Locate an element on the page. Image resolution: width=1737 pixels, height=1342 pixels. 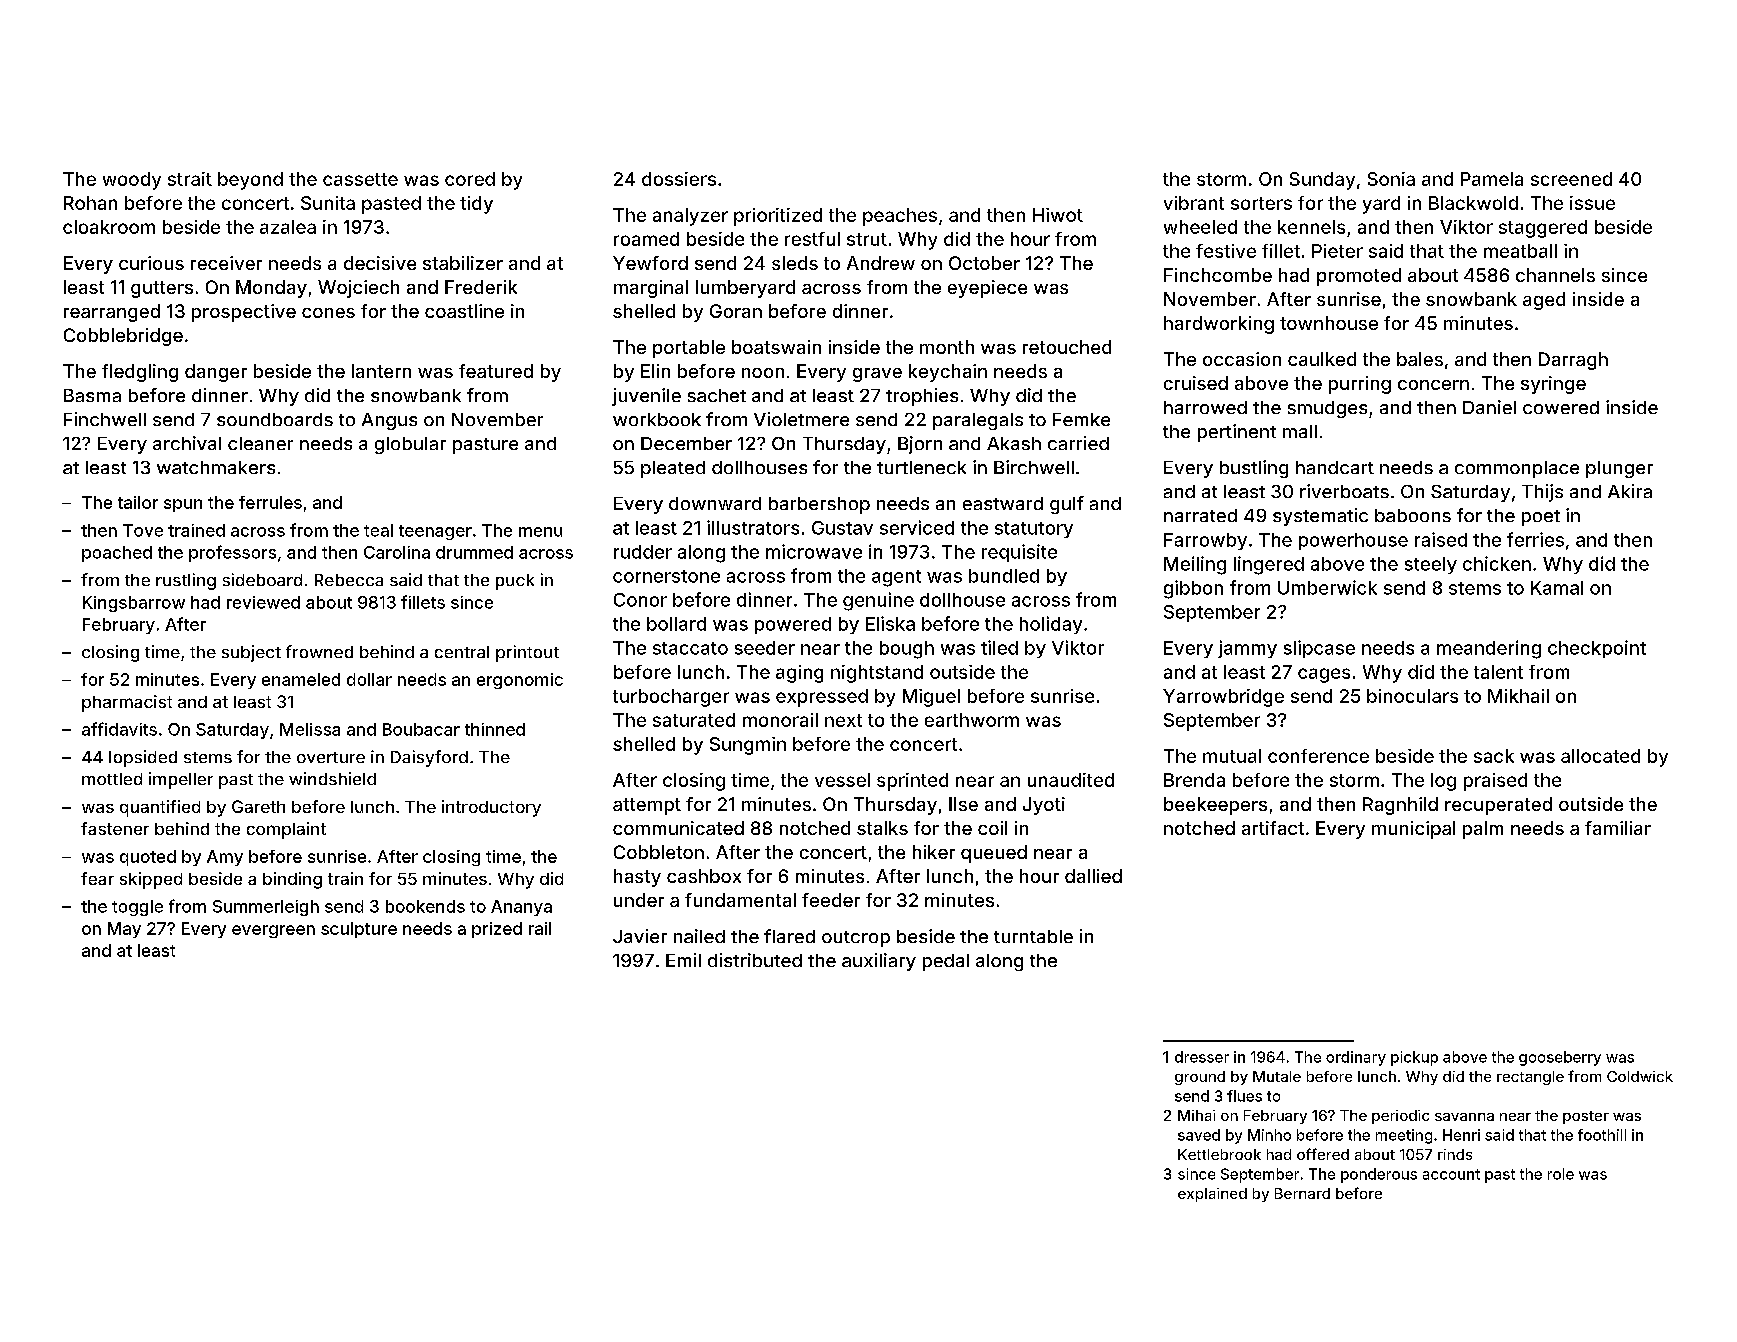
aged is located at coordinates (1544, 301).
